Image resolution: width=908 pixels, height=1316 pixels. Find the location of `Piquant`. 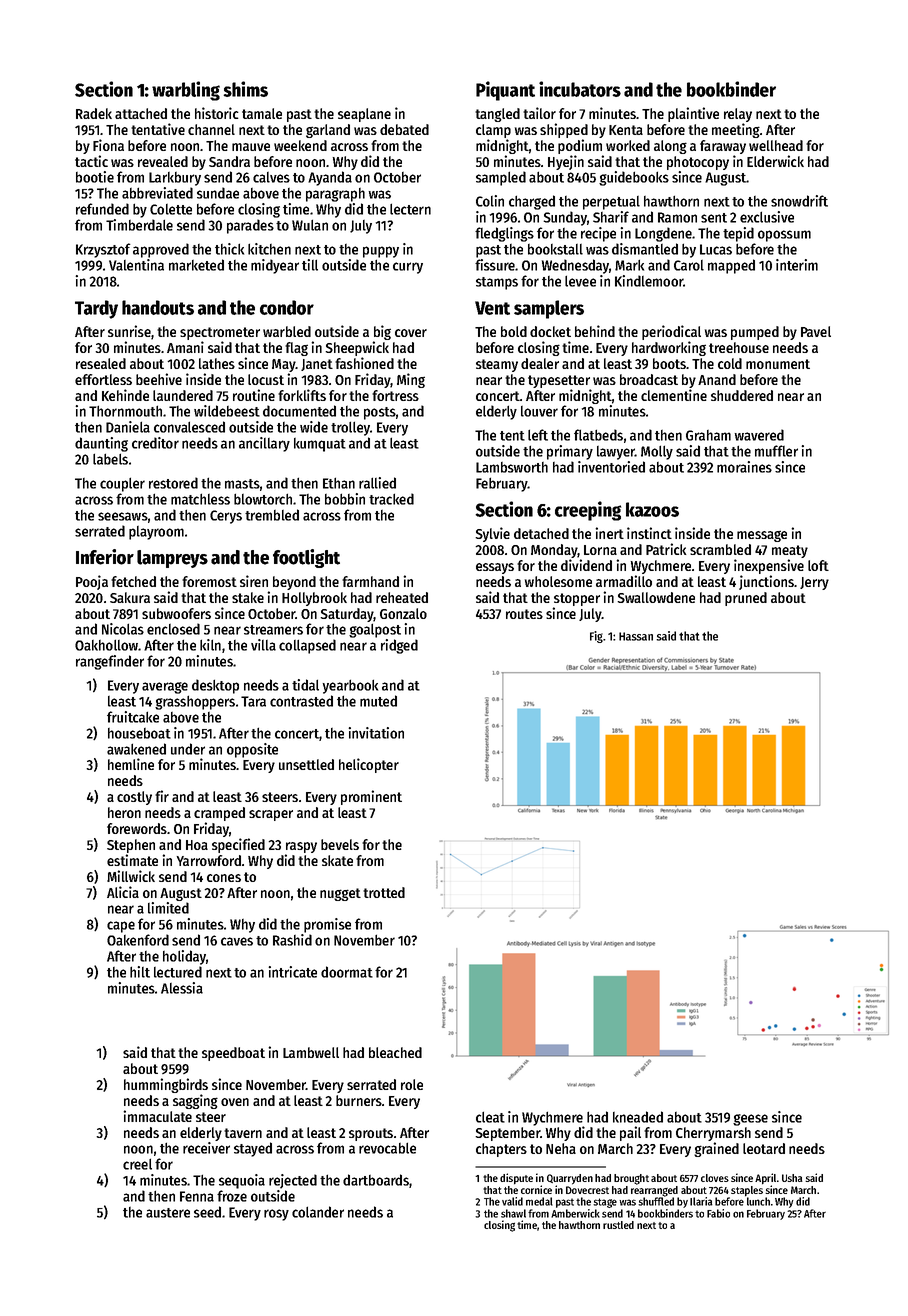

Piquant is located at coordinates (505, 91).
